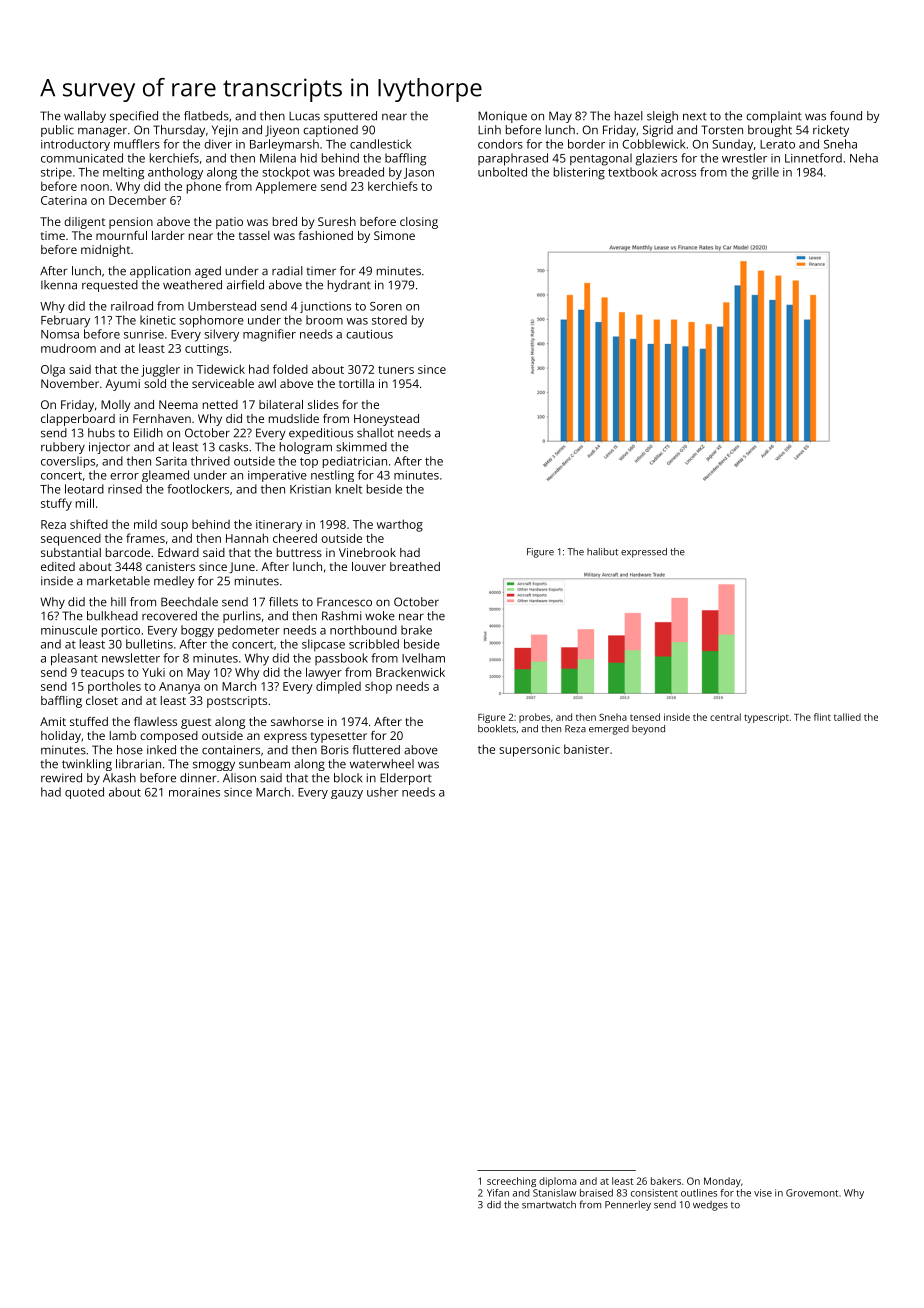  Describe the element at coordinates (131, 658) in the document. I see `newsletter` at that location.
